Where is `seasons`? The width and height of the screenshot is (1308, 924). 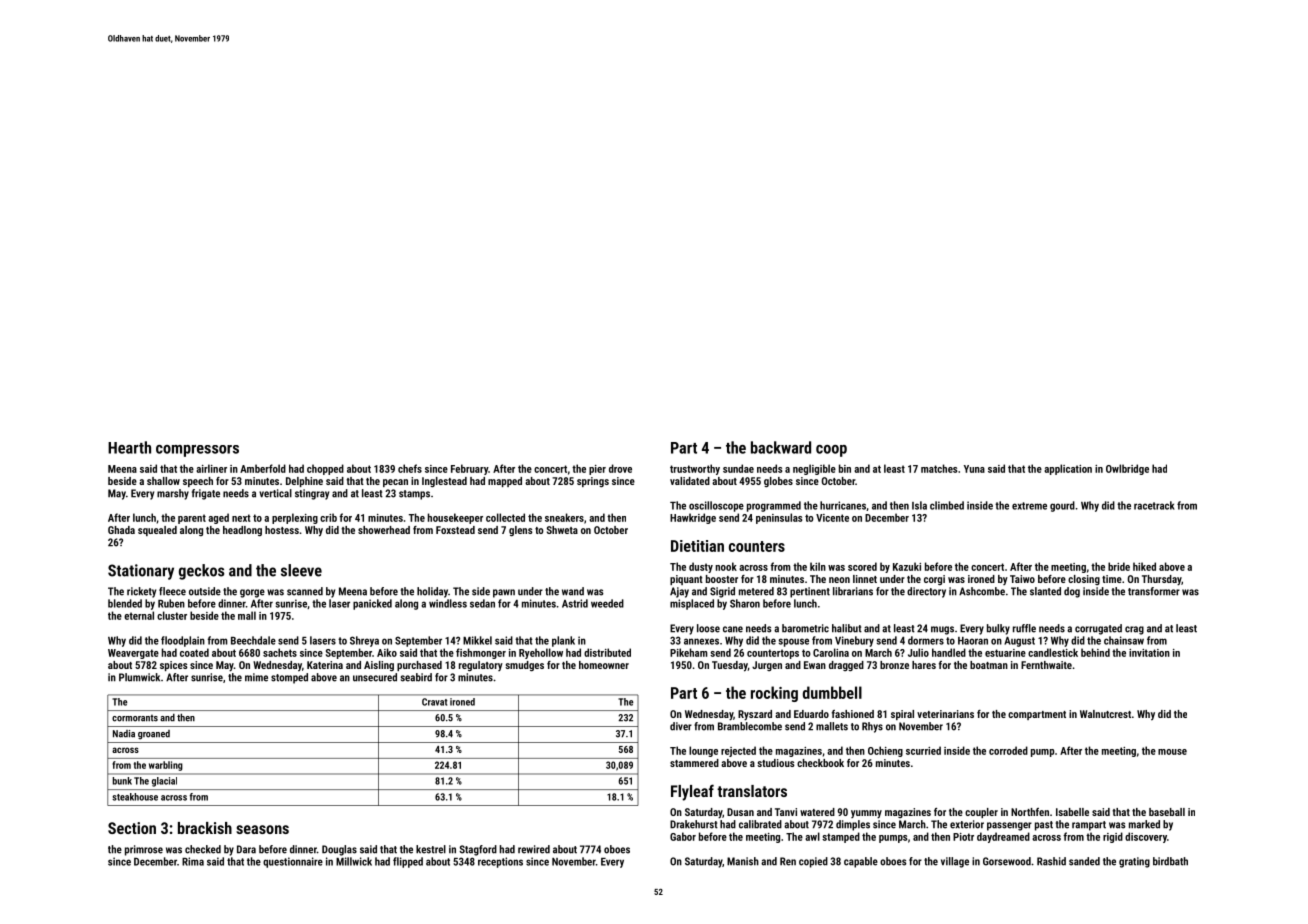 seasons is located at coordinates (262, 829).
